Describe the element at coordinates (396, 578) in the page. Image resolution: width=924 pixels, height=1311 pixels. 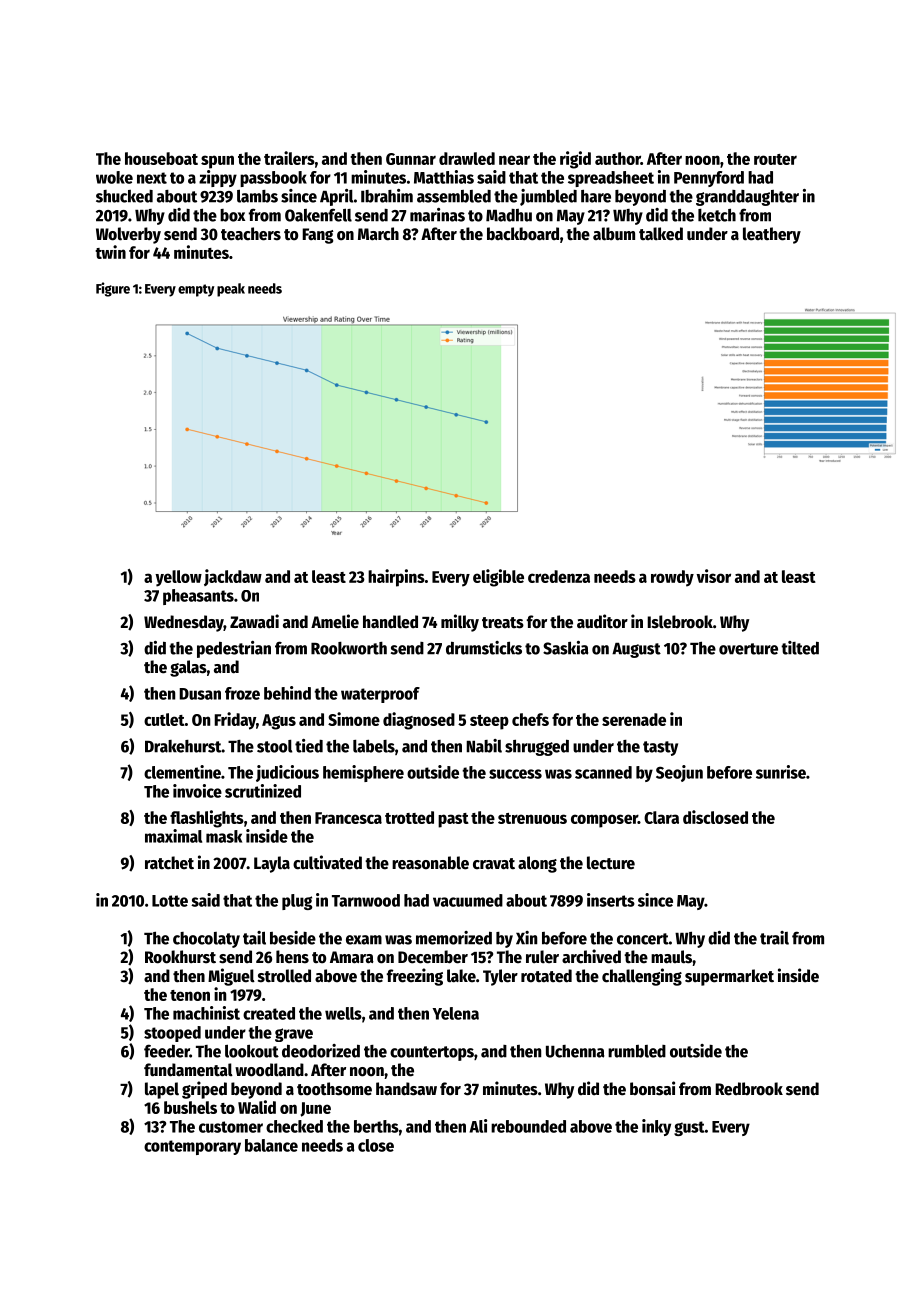
I see `hairpins` at that location.
